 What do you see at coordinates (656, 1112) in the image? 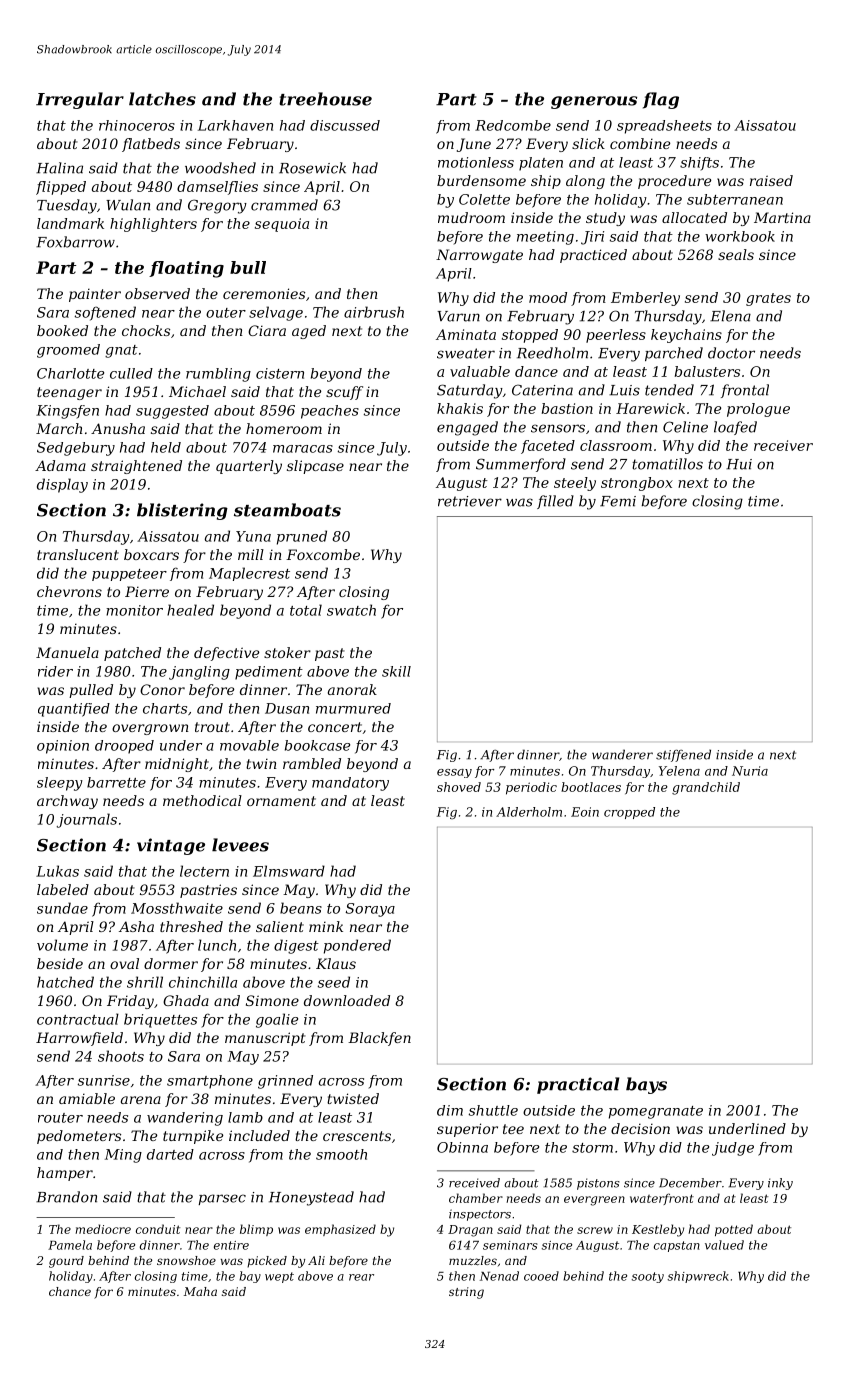
I see `pomegranate` at bounding box center [656, 1112].
